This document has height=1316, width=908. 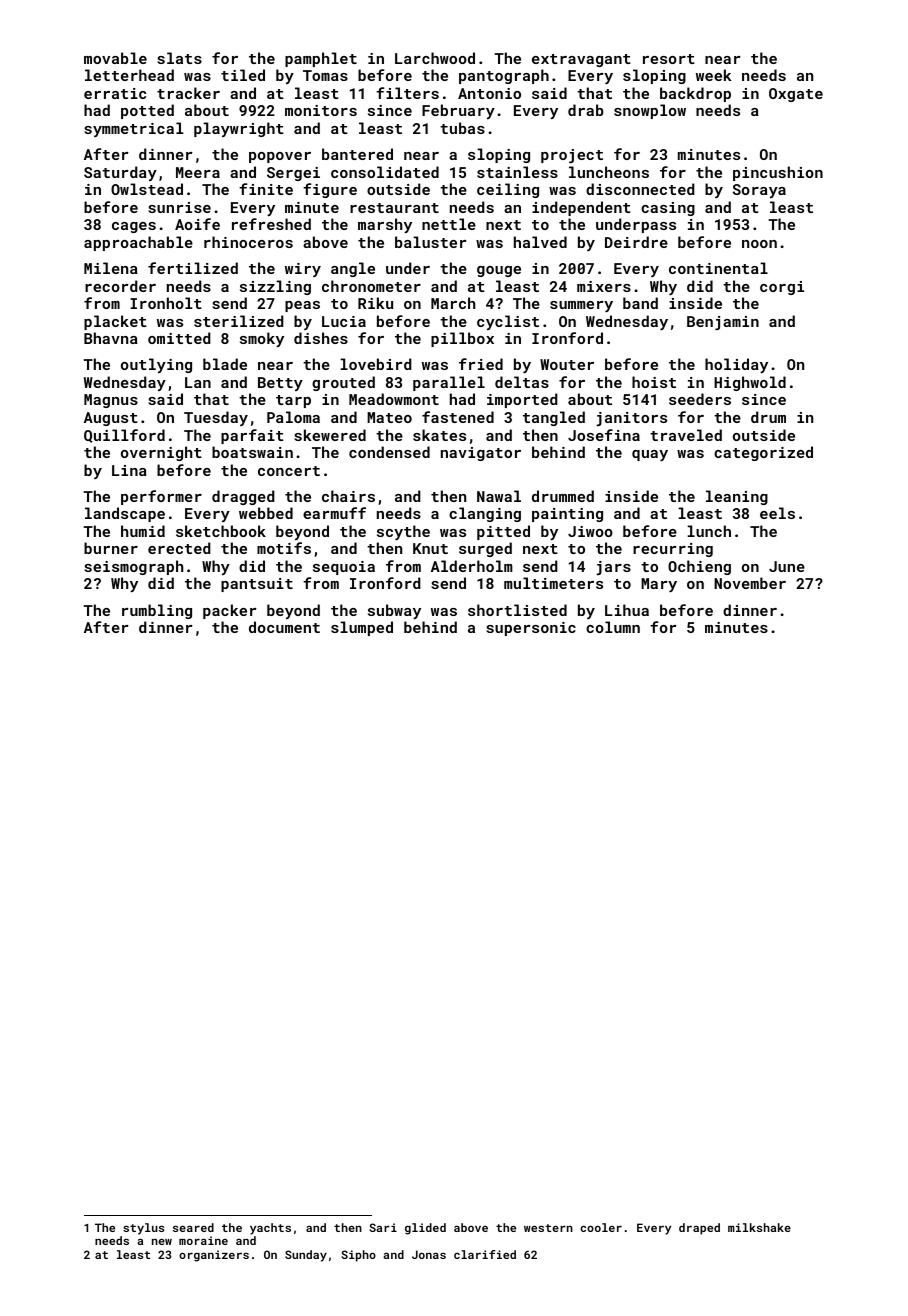 What do you see at coordinates (763, 453) in the document?
I see `categorized` at bounding box center [763, 453].
